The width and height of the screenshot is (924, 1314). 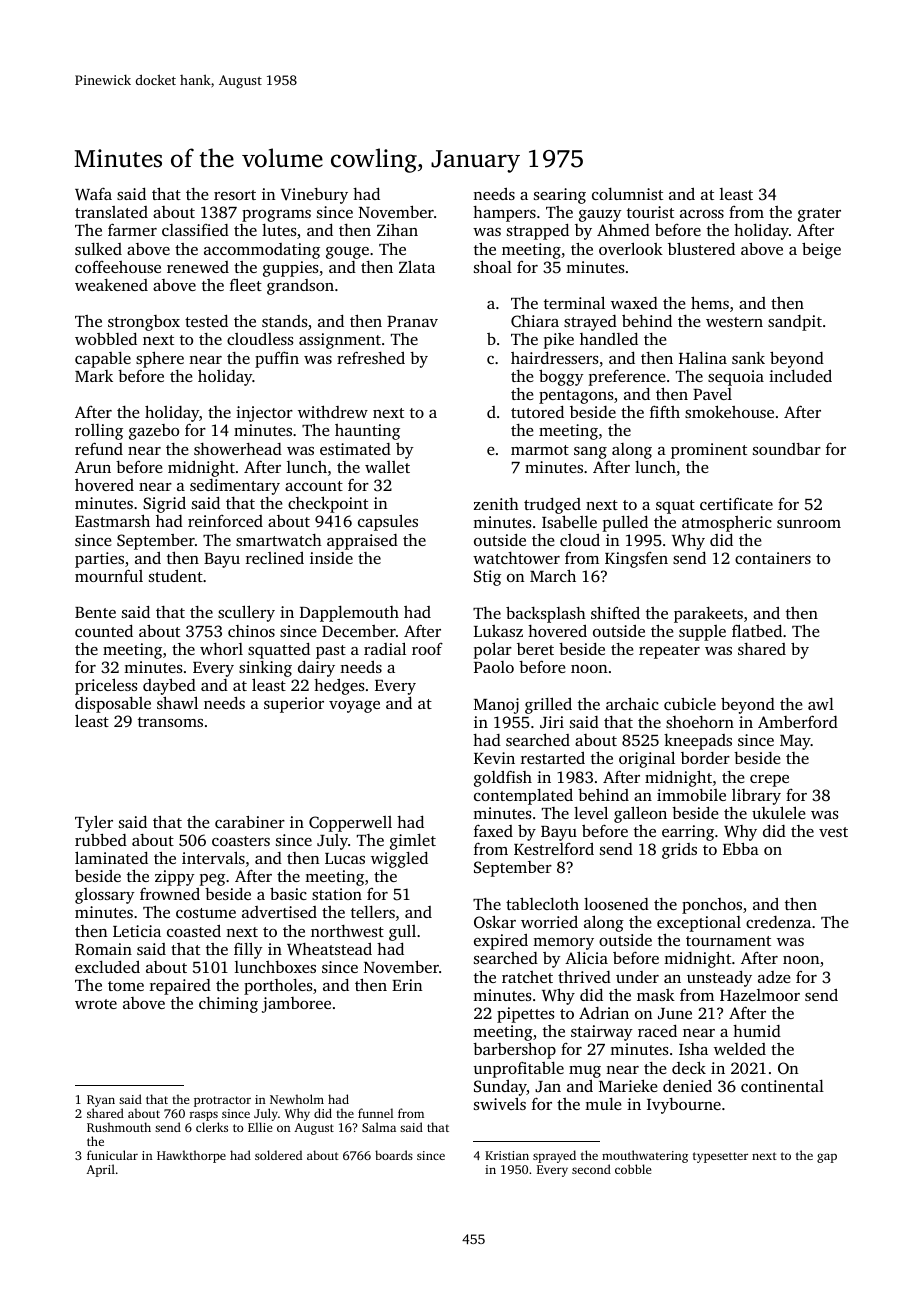 What do you see at coordinates (821, 250) in the screenshot?
I see `beige` at bounding box center [821, 250].
